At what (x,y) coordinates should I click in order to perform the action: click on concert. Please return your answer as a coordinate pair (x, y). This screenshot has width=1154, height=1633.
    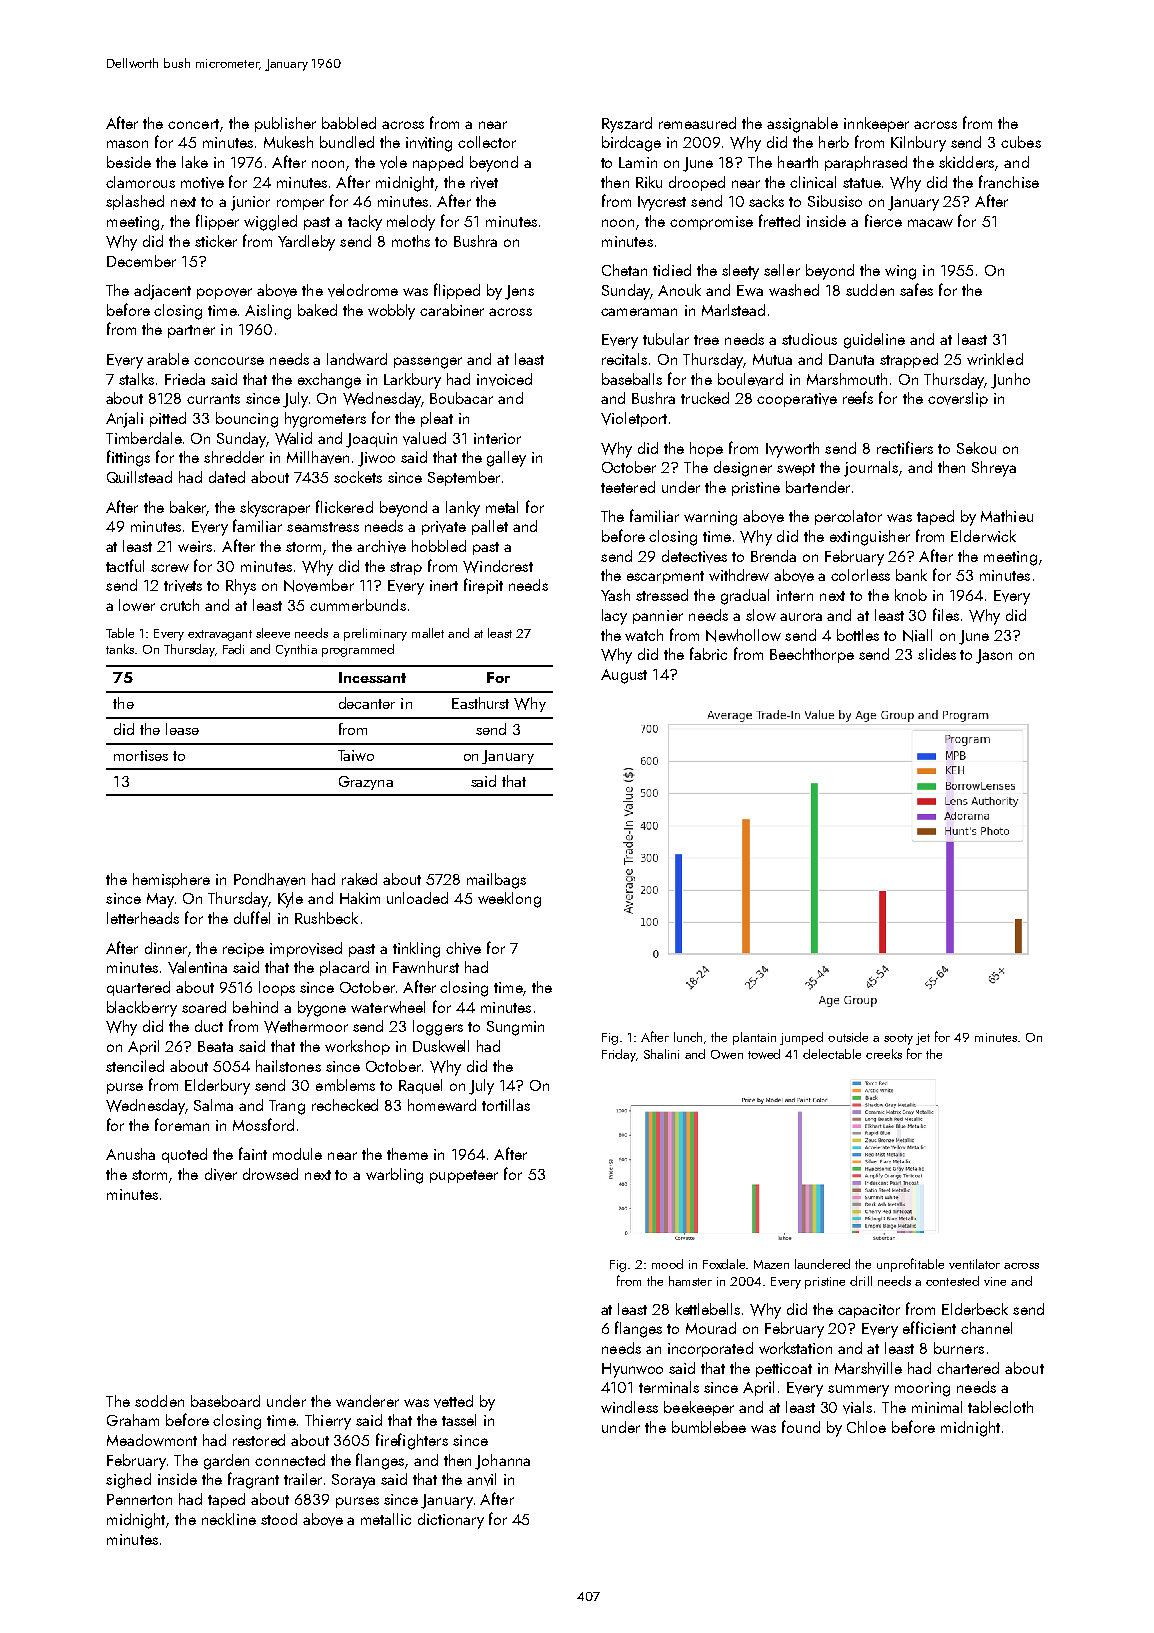
    Looking at the image, I should click on (193, 124).
